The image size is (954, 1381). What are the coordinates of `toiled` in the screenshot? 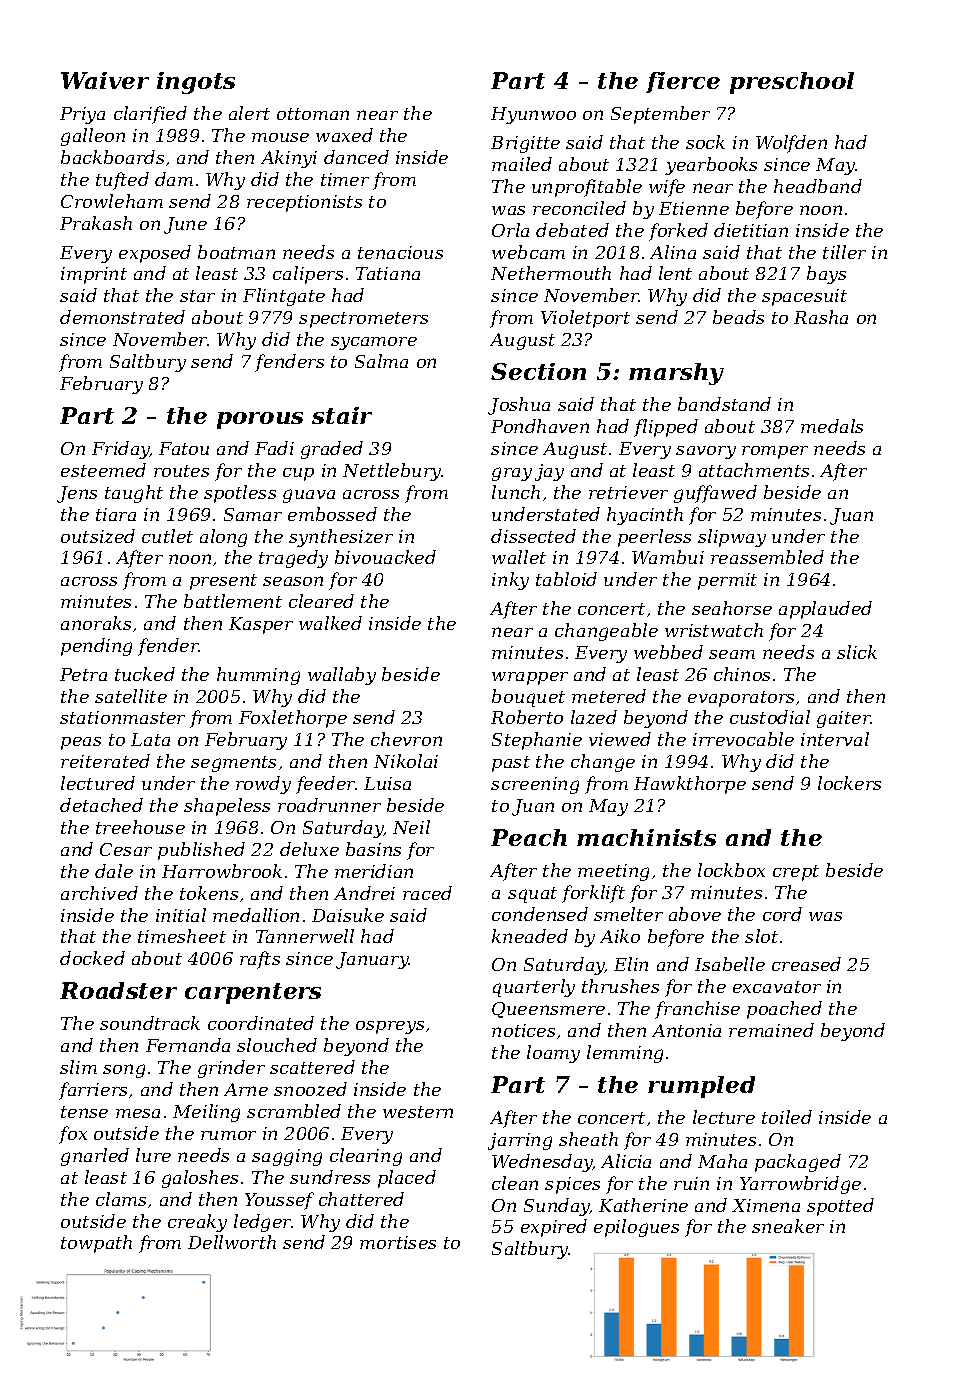 It's located at (787, 1117).
